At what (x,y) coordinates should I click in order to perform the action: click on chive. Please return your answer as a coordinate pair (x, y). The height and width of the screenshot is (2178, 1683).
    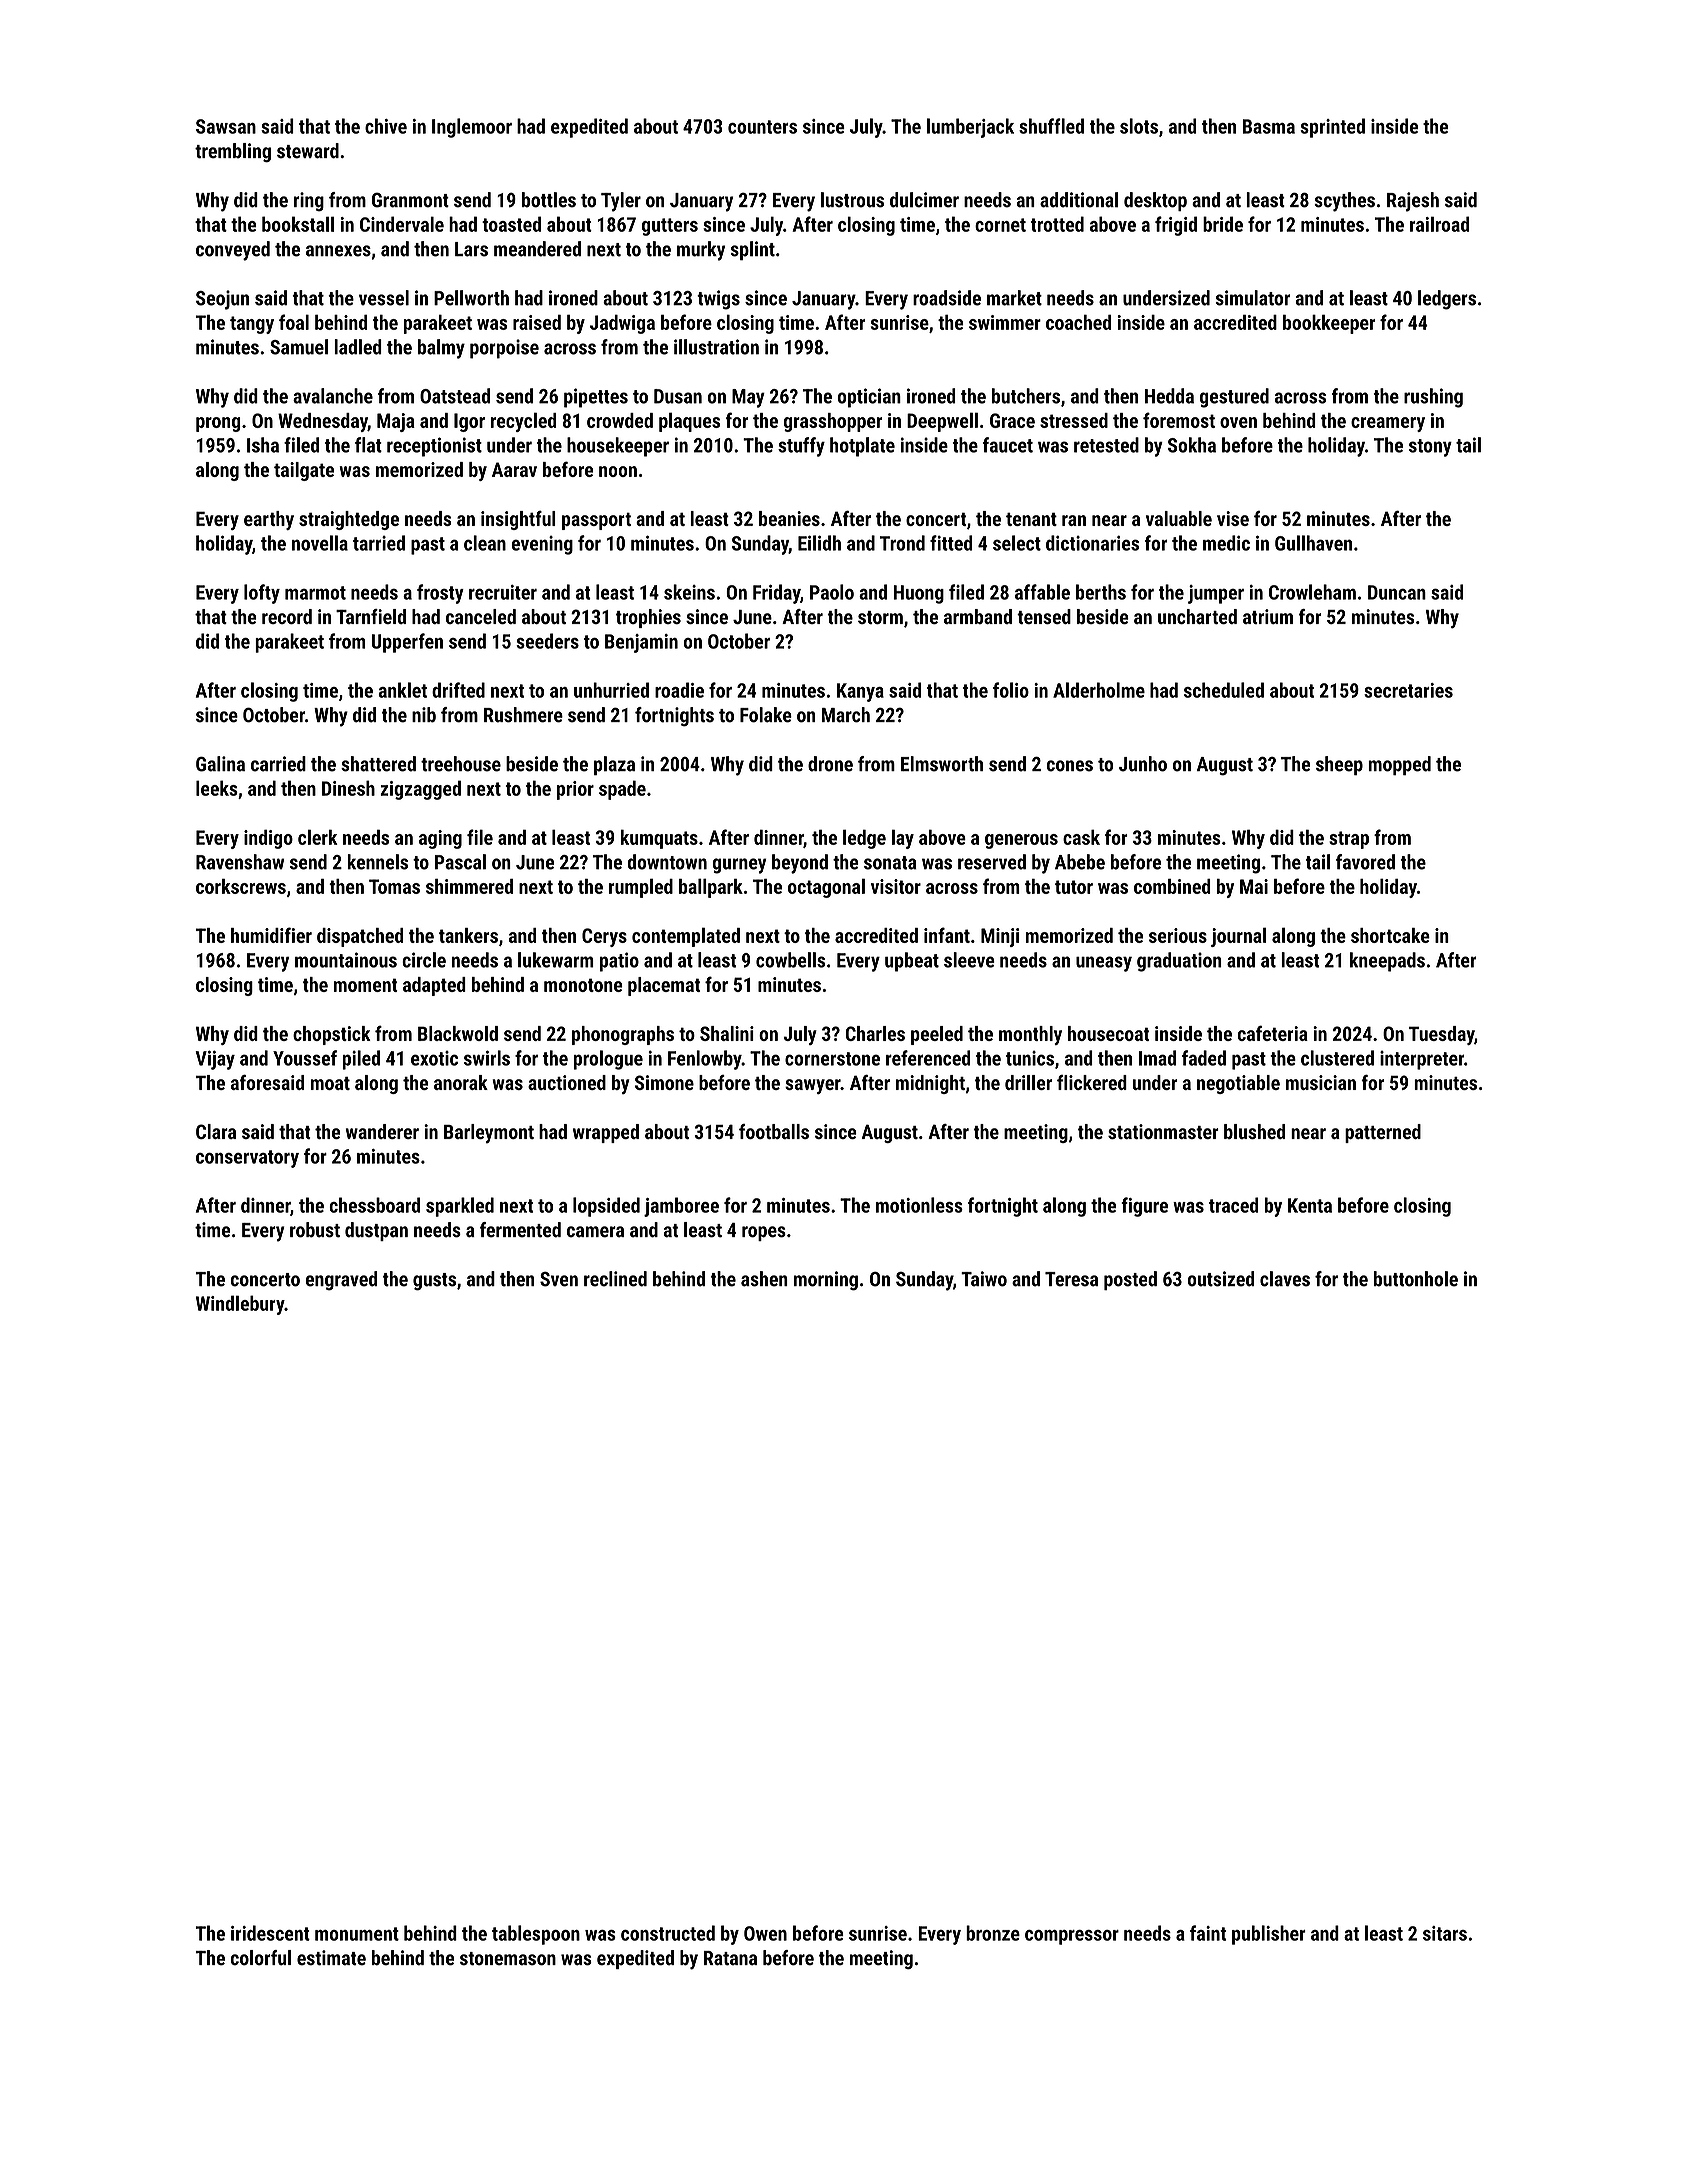
    Looking at the image, I should click on (386, 126).
